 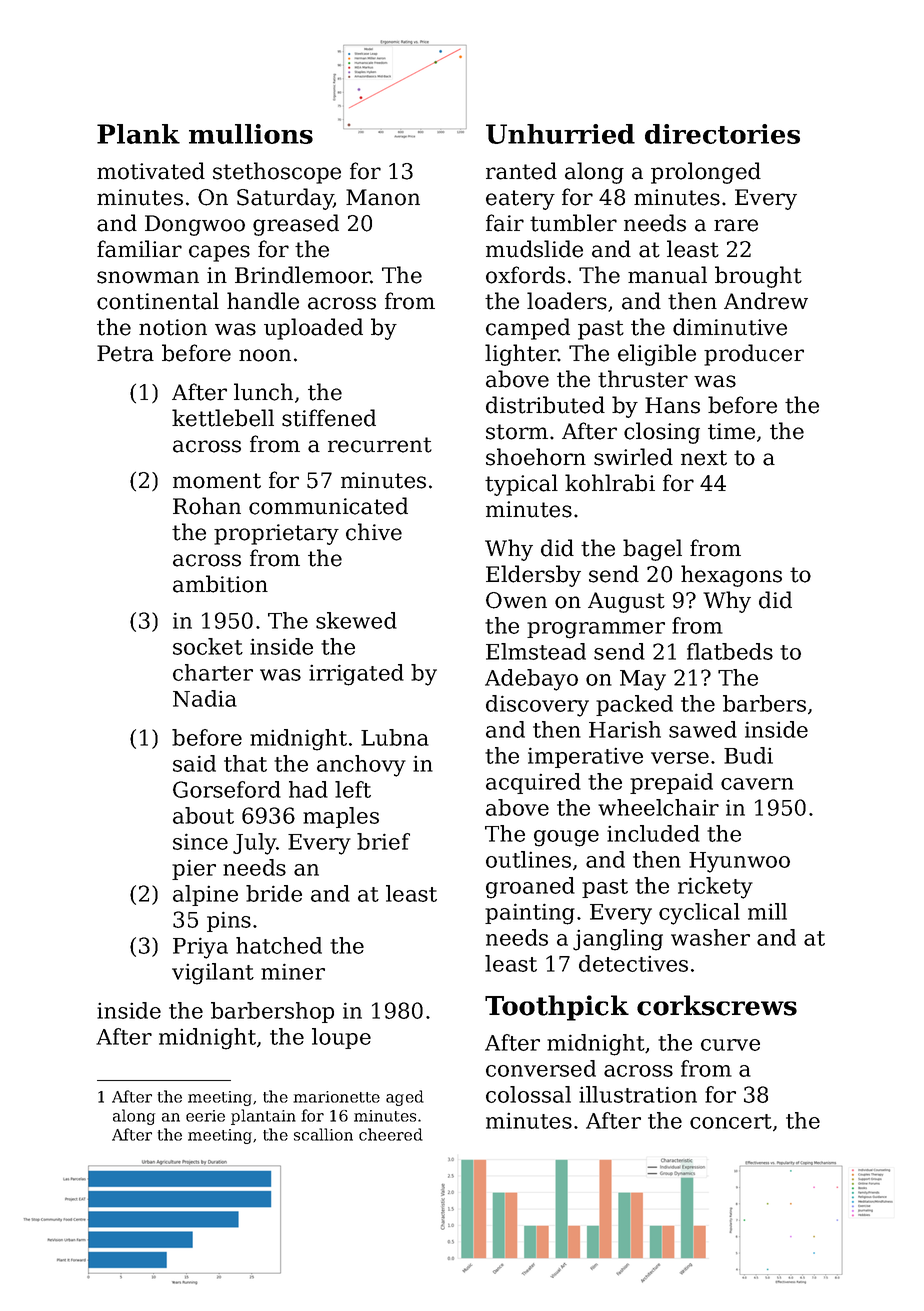 What do you see at coordinates (531, 680) in the screenshot?
I see `Adebayo` at bounding box center [531, 680].
